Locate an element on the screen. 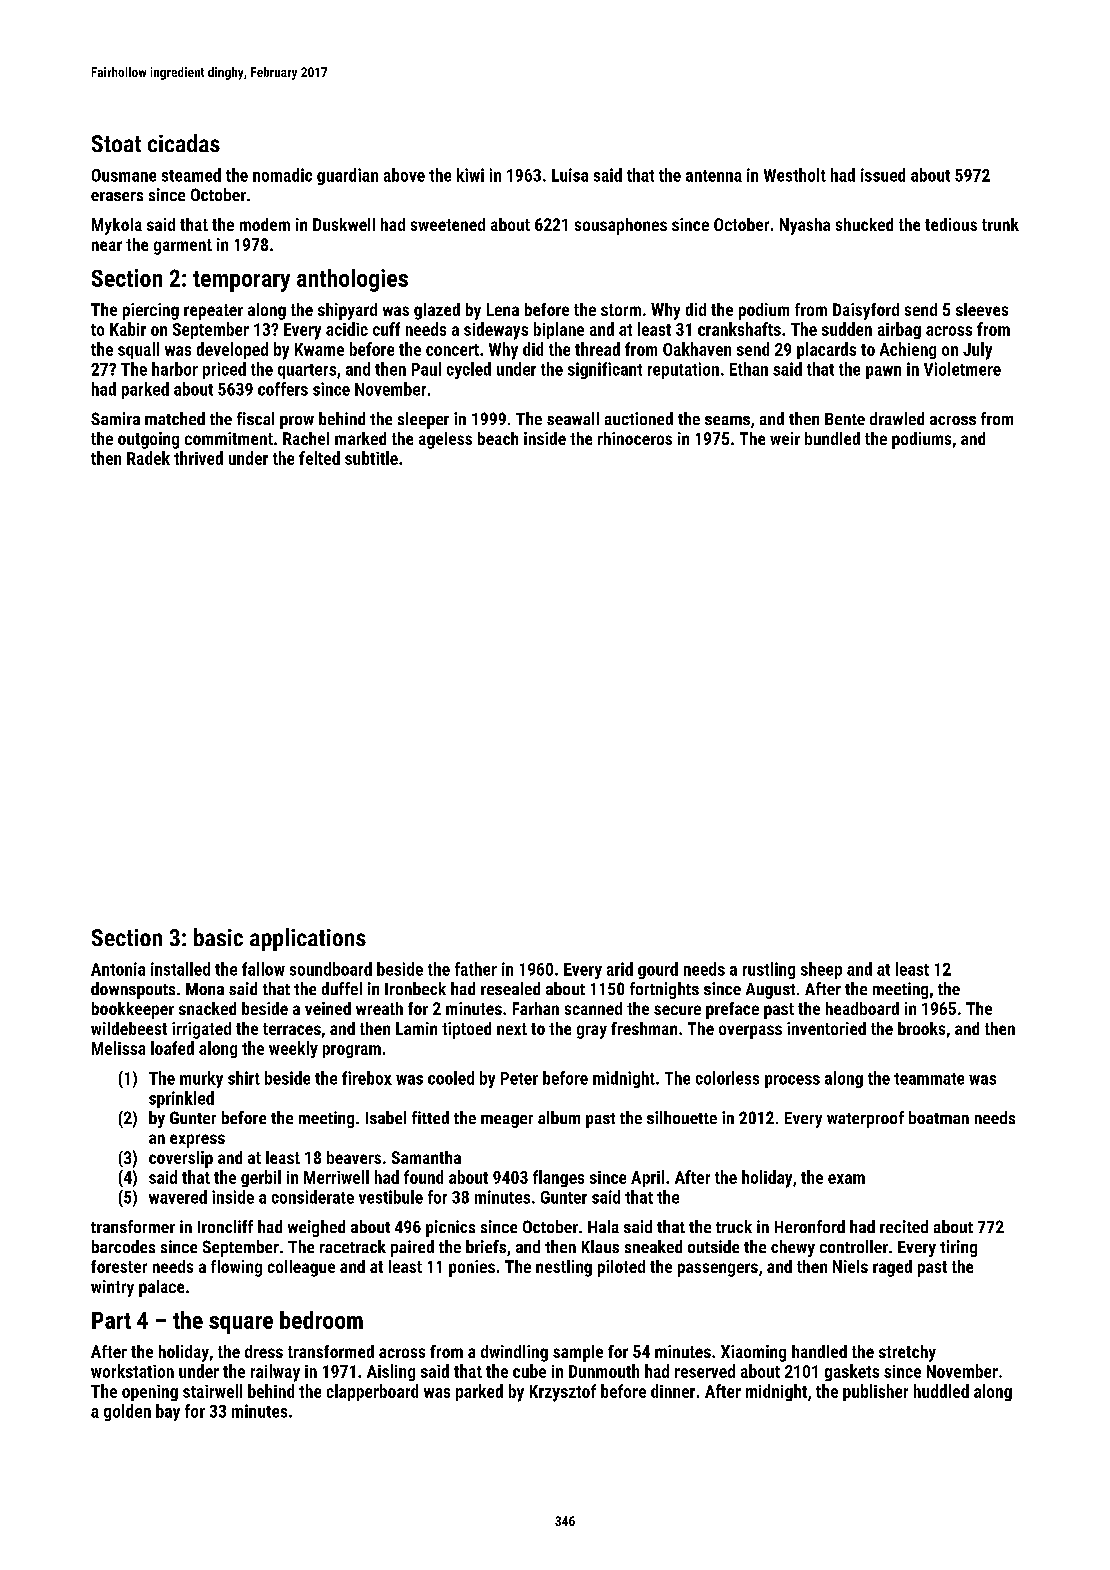  April is located at coordinates (647, 1178).
